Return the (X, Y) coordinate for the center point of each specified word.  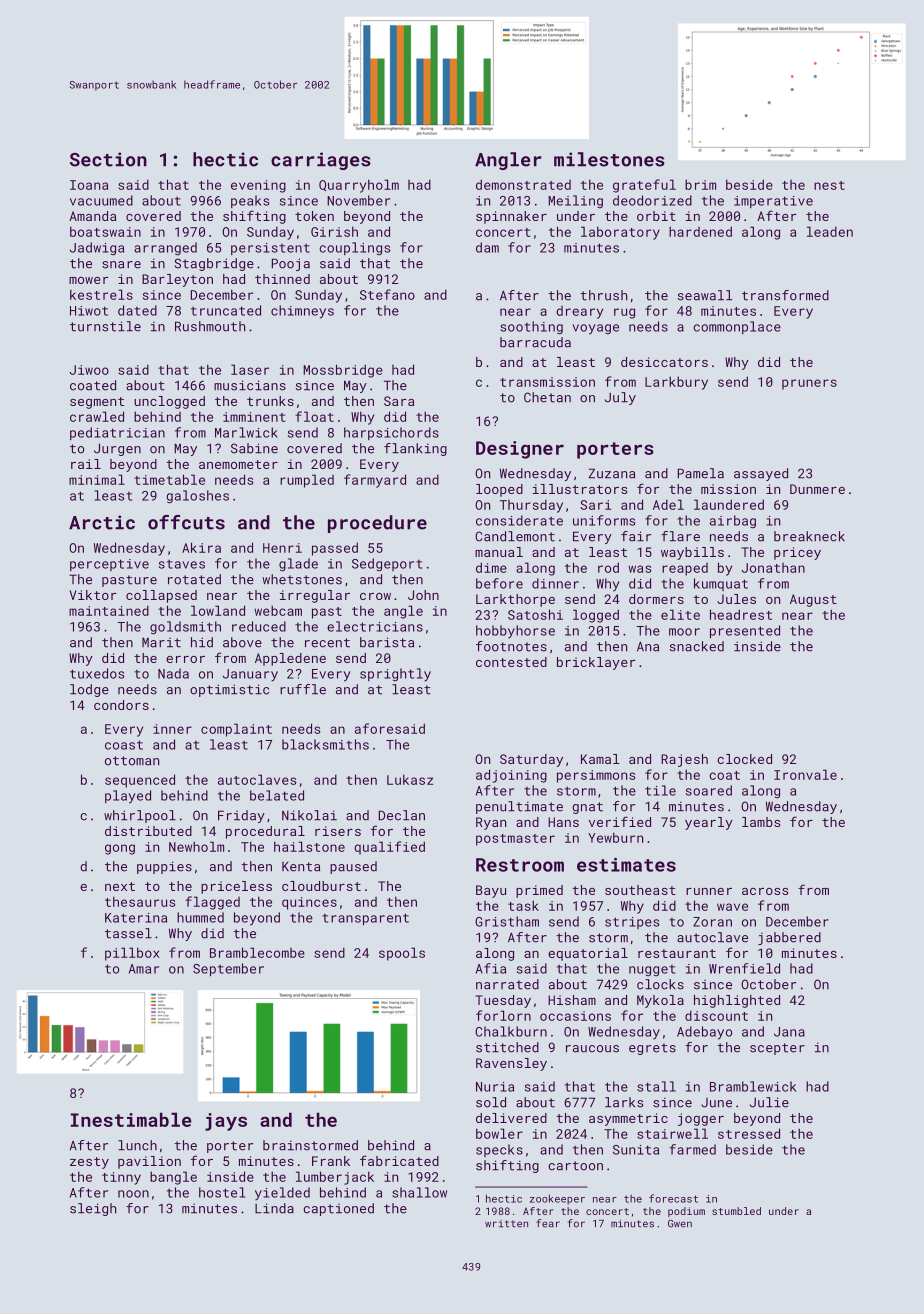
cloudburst (321, 886)
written (506, 1224)
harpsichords (391, 433)
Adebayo (704, 1033)
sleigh (93, 1209)
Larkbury (676, 383)
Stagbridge (214, 264)
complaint (236, 730)
